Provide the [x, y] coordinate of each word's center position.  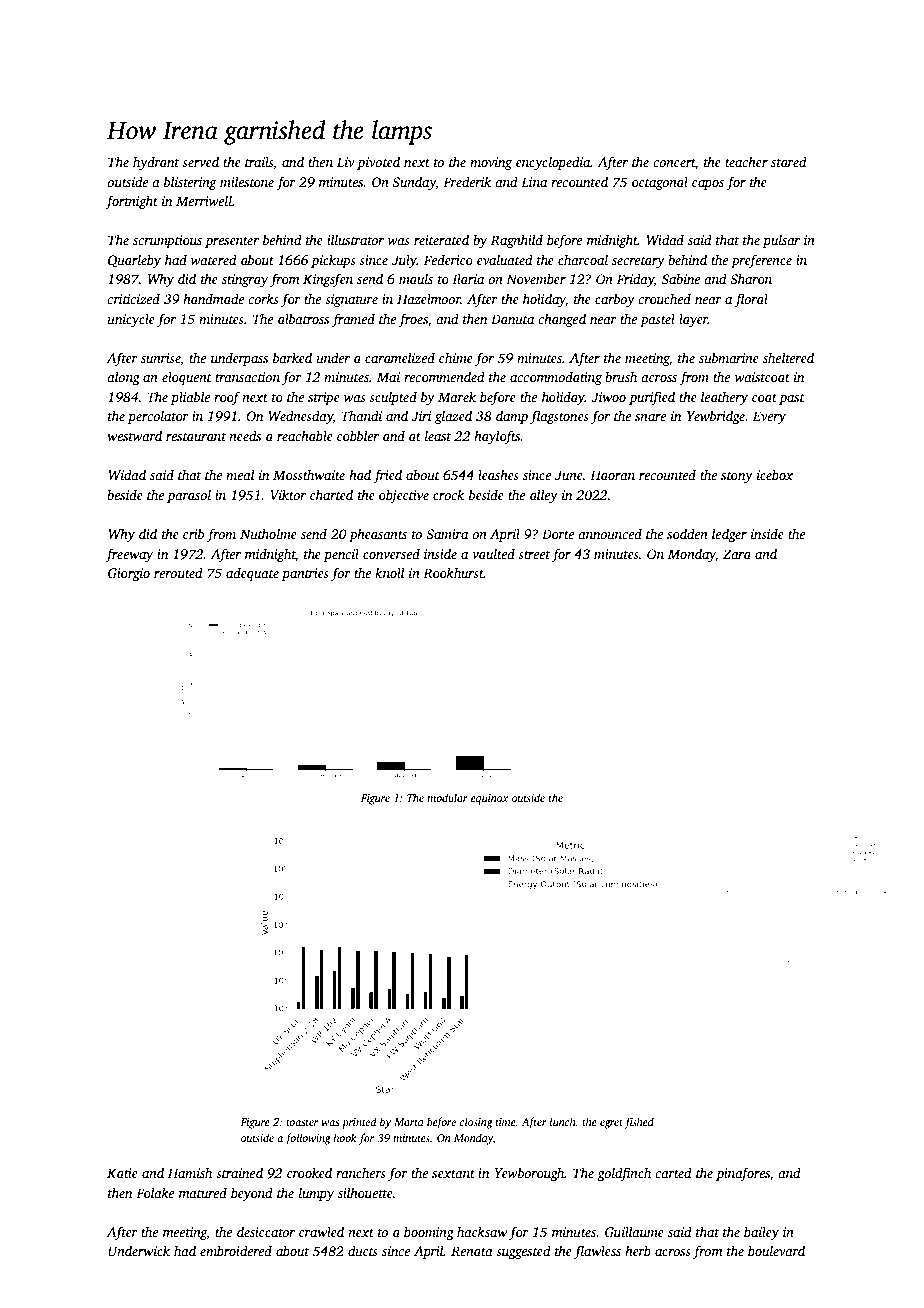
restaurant [196, 437]
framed [353, 320]
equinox [490, 799]
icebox [775, 474]
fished [639, 1123]
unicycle [131, 320]
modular [447, 797]
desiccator [266, 1231]
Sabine [681, 278]
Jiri [421, 416]
